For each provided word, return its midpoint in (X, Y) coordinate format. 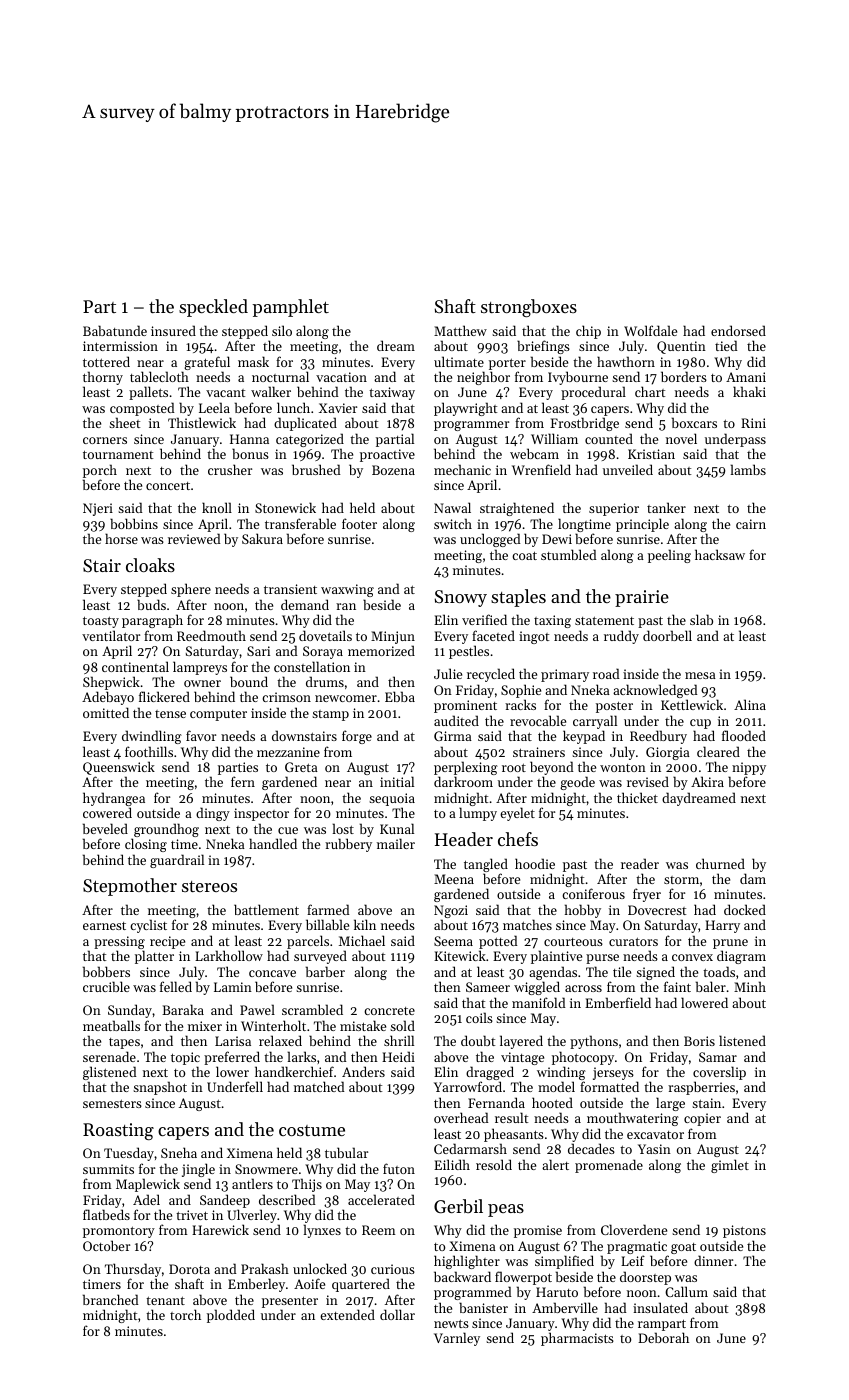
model (556, 1086)
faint (677, 986)
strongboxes (529, 308)
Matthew (460, 330)
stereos (209, 886)
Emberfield (618, 1002)
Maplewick (148, 1185)
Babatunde (115, 330)
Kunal (397, 828)
